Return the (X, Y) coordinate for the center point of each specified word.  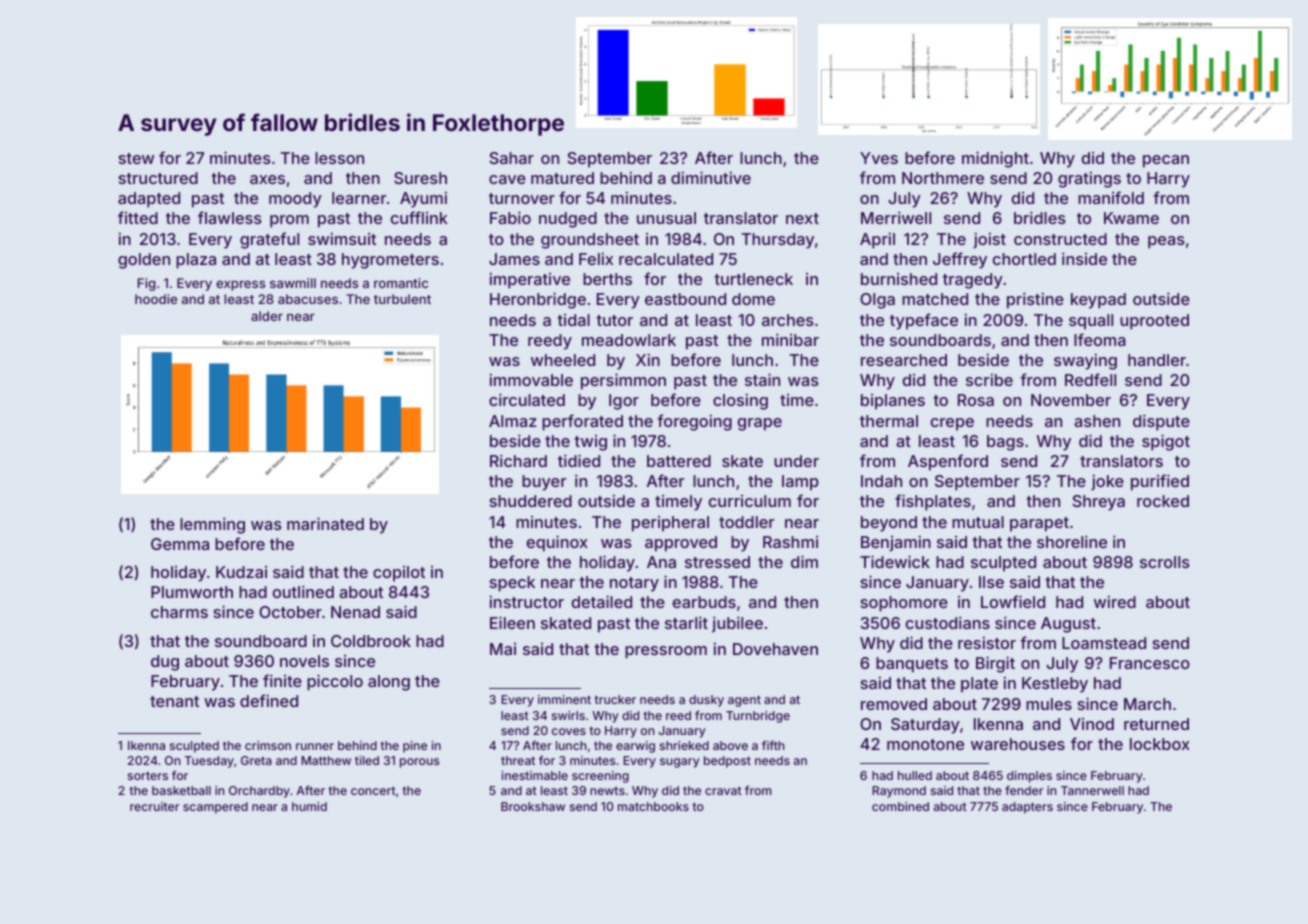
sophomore (904, 604)
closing (740, 402)
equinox (557, 543)
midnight (995, 159)
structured (158, 178)
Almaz (513, 421)
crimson (268, 745)
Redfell (1090, 379)
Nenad (355, 612)
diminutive (711, 177)
